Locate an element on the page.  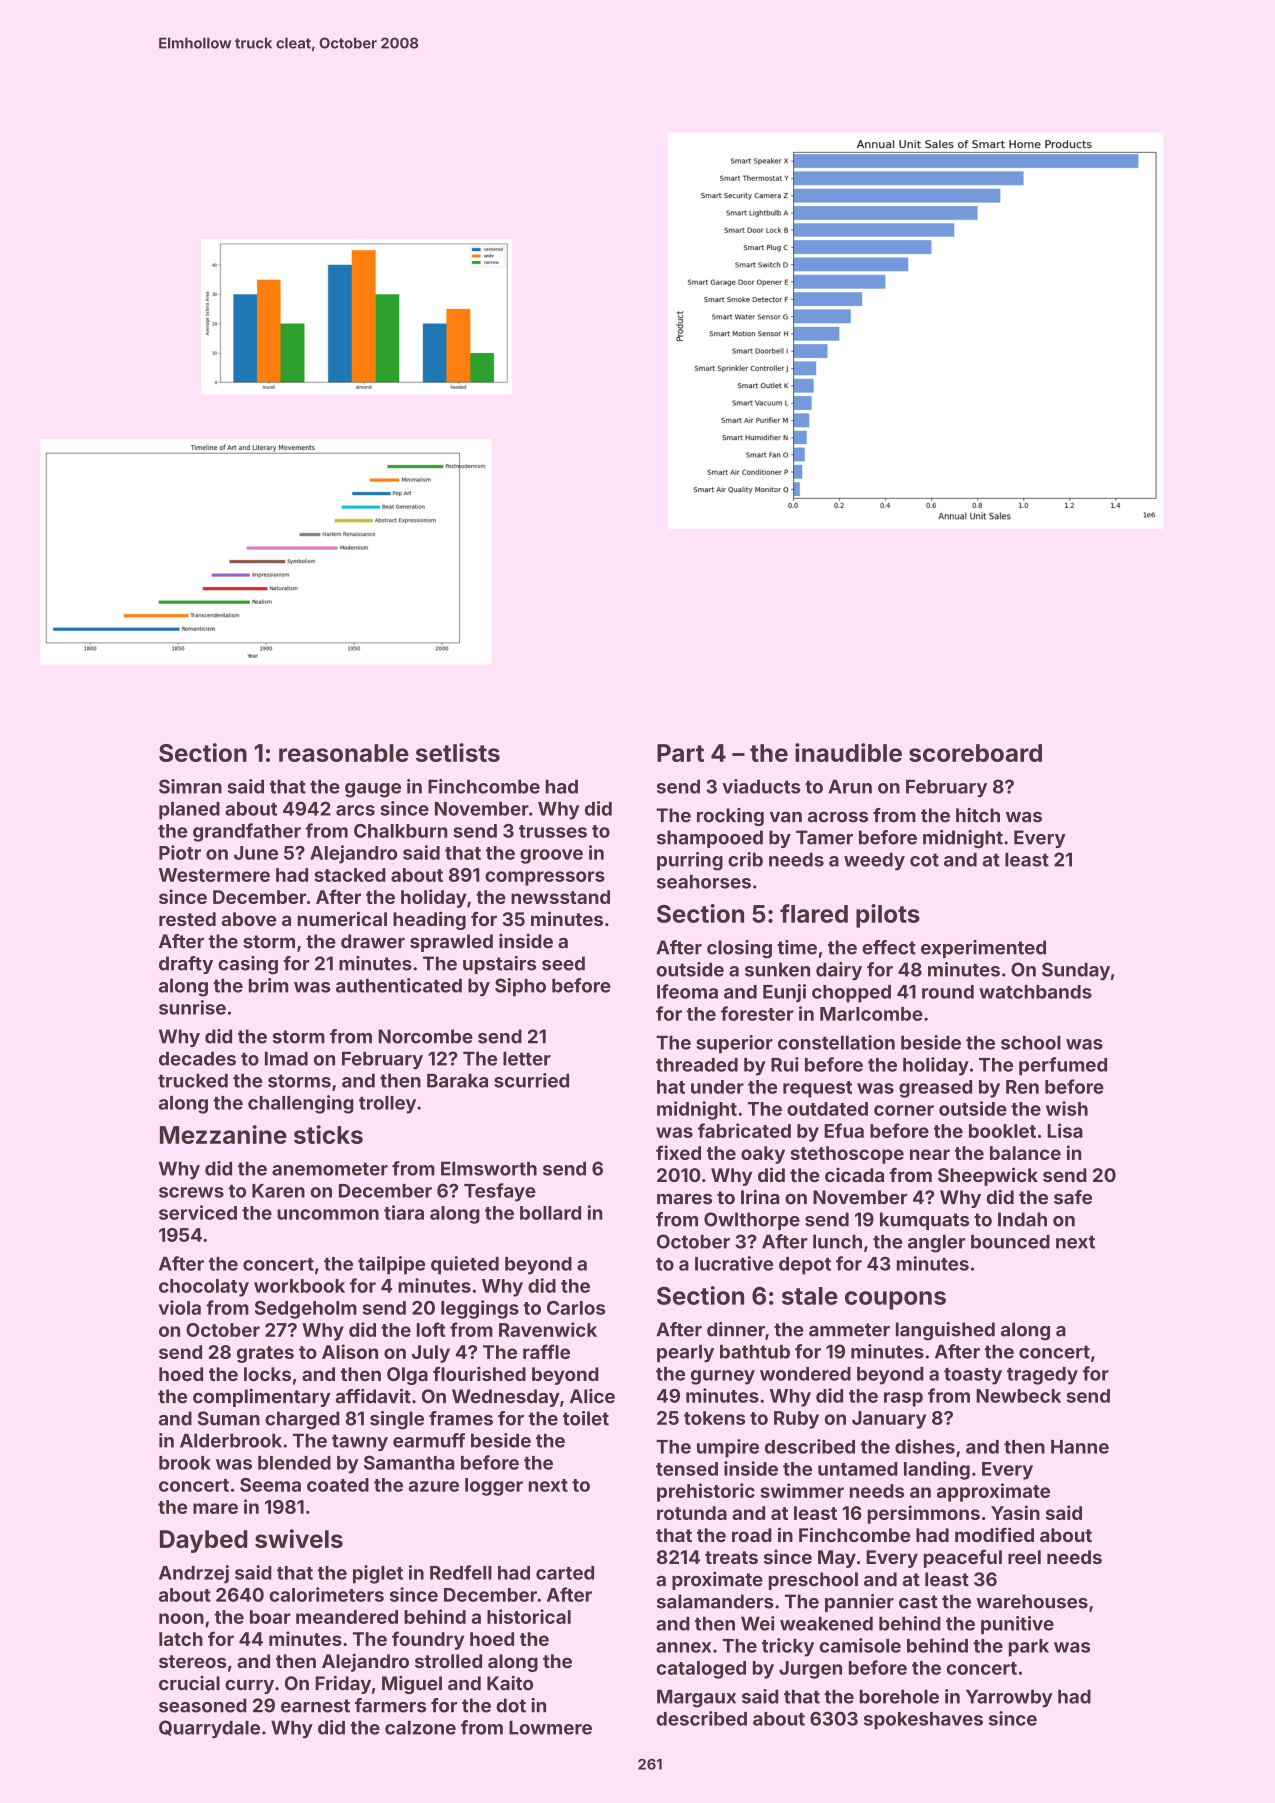
reasonable is located at coordinates (344, 753).
